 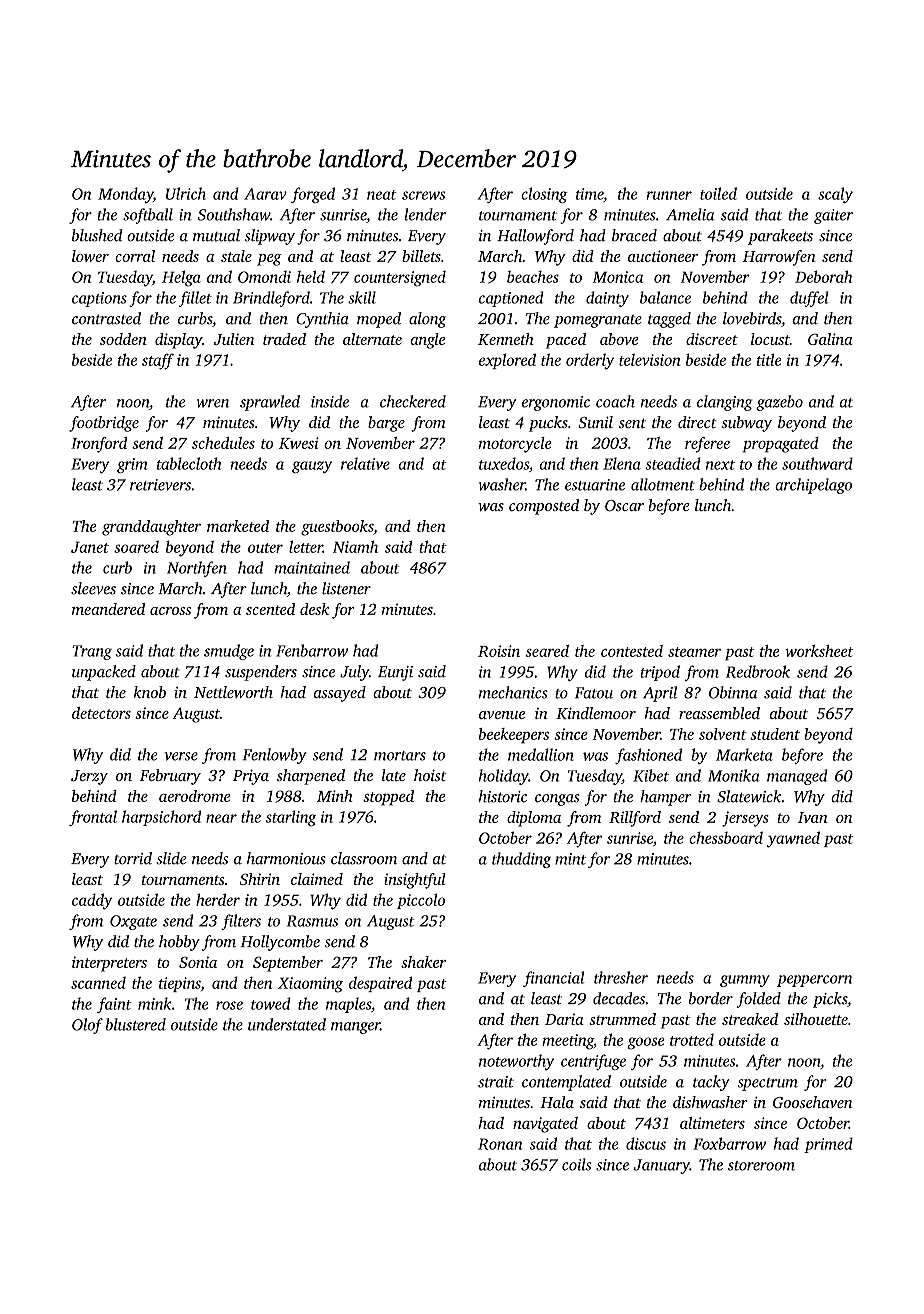 I want to click on Deborah, so click(x=823, y=276).
